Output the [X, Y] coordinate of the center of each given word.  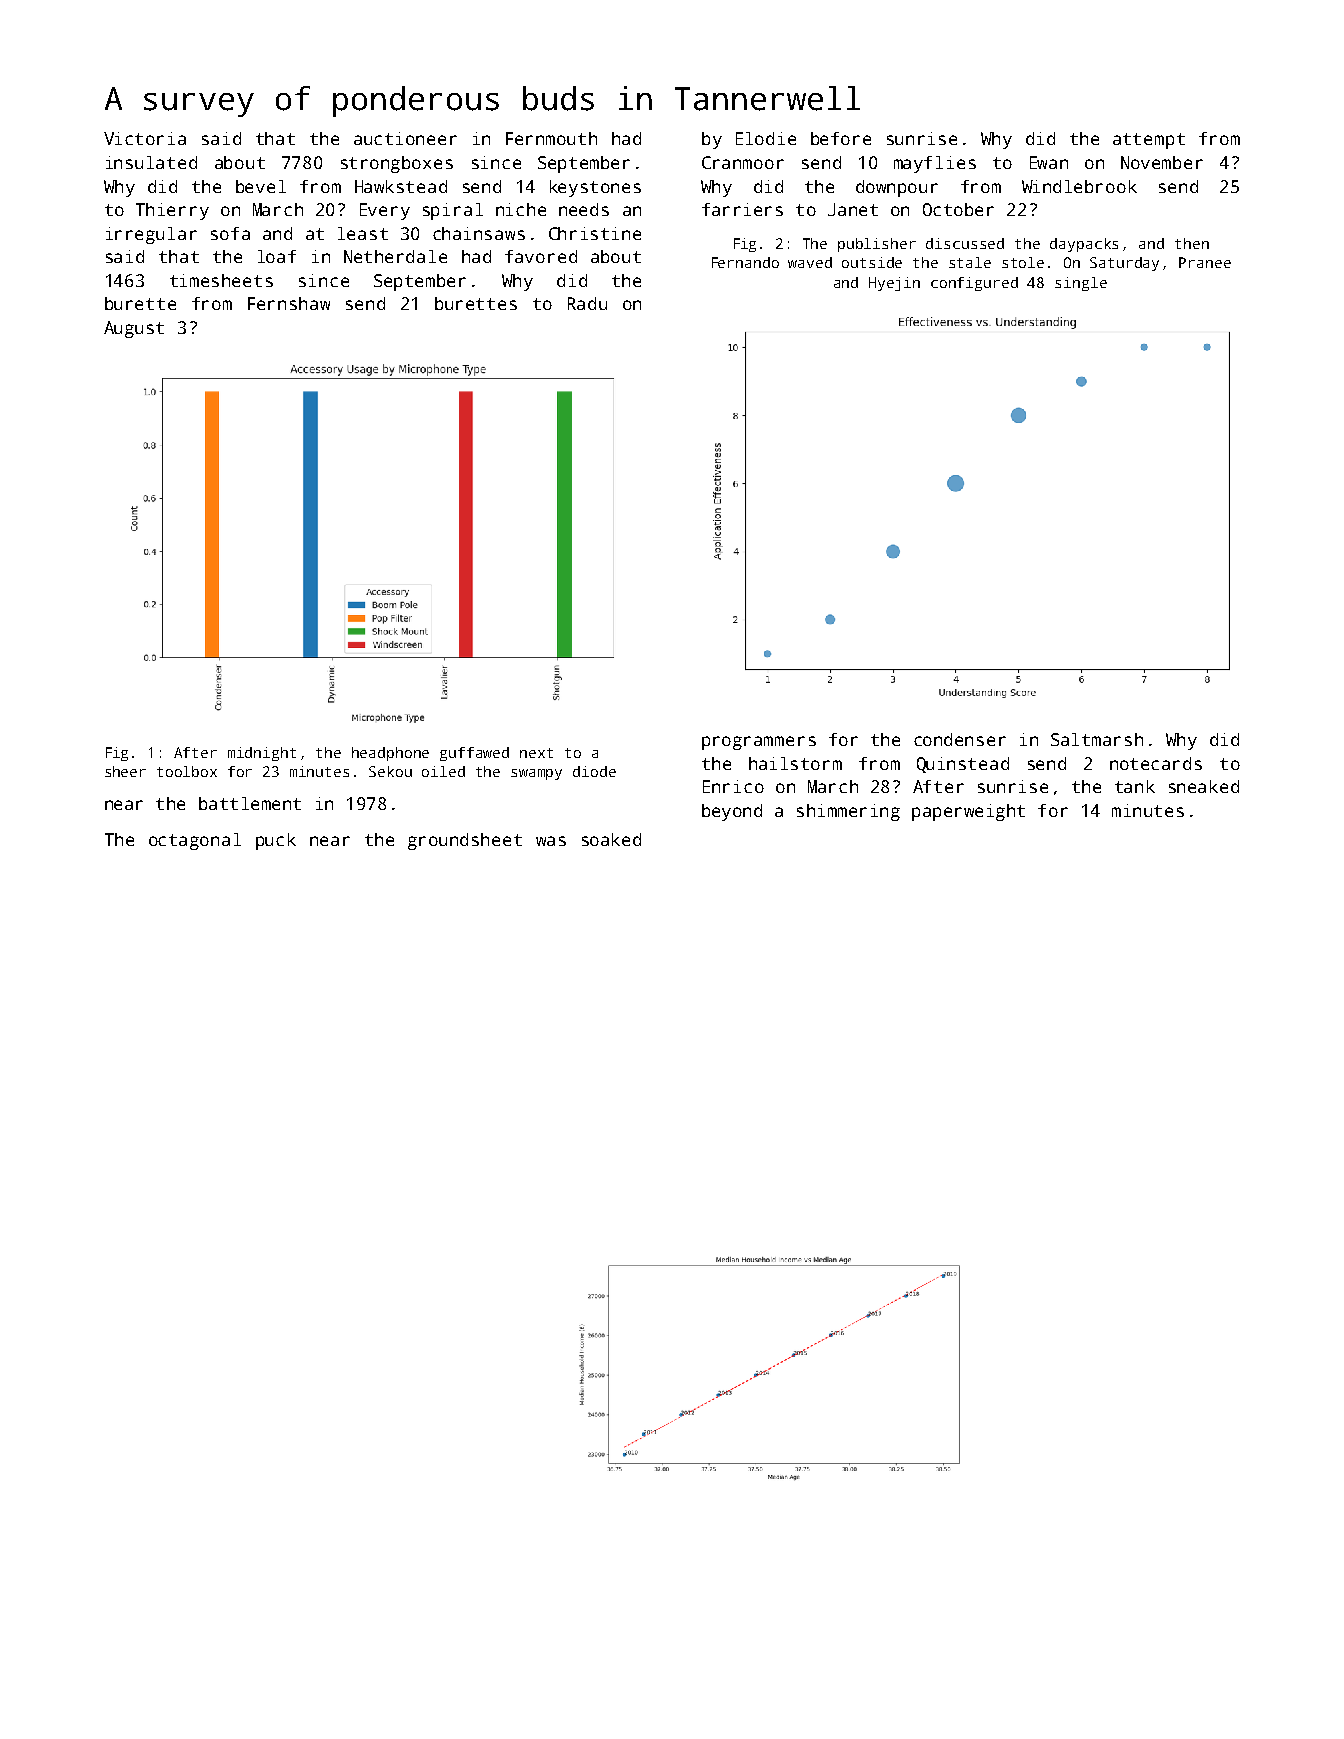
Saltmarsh [1097, 739]
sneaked [1204, 786]
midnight [262, 754]
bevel [261, 186]
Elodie [766, 138]
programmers [759, 743]
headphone [390, 754]
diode [594, 771]
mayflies [935, 164]
